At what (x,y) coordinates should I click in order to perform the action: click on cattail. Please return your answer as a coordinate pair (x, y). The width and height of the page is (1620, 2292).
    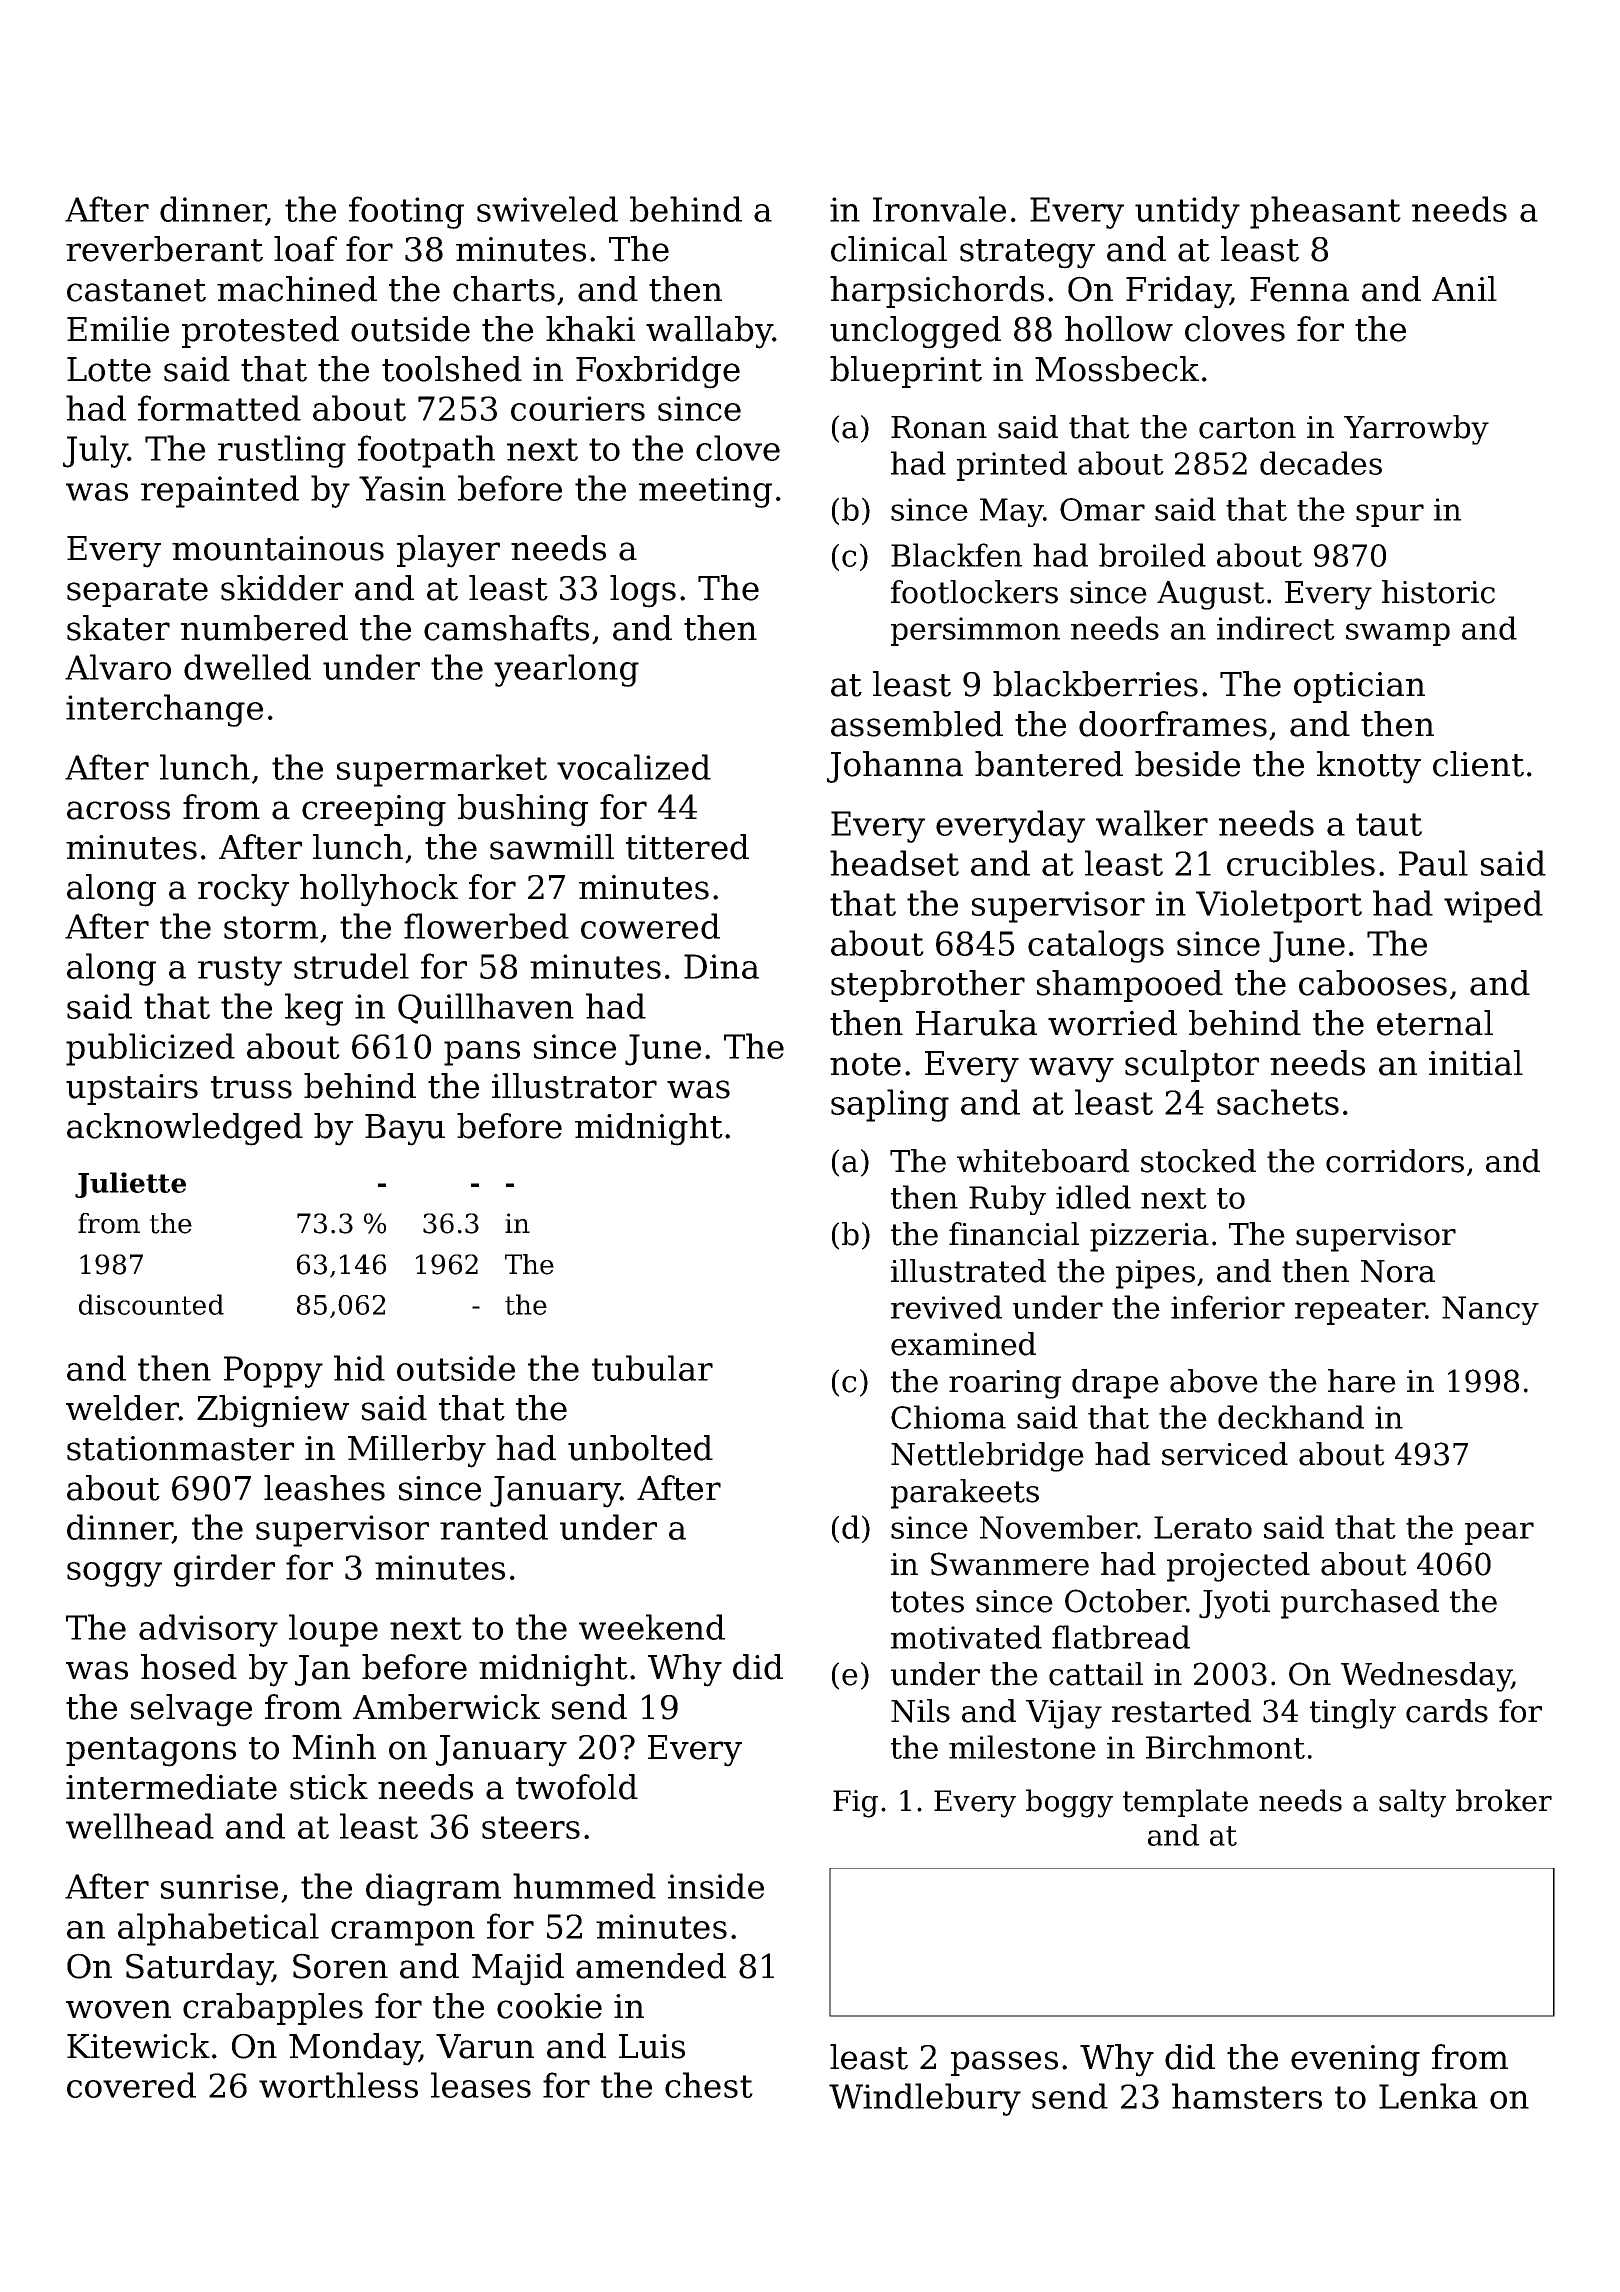
    Looking at the image, I should click on (1096, 1674).
